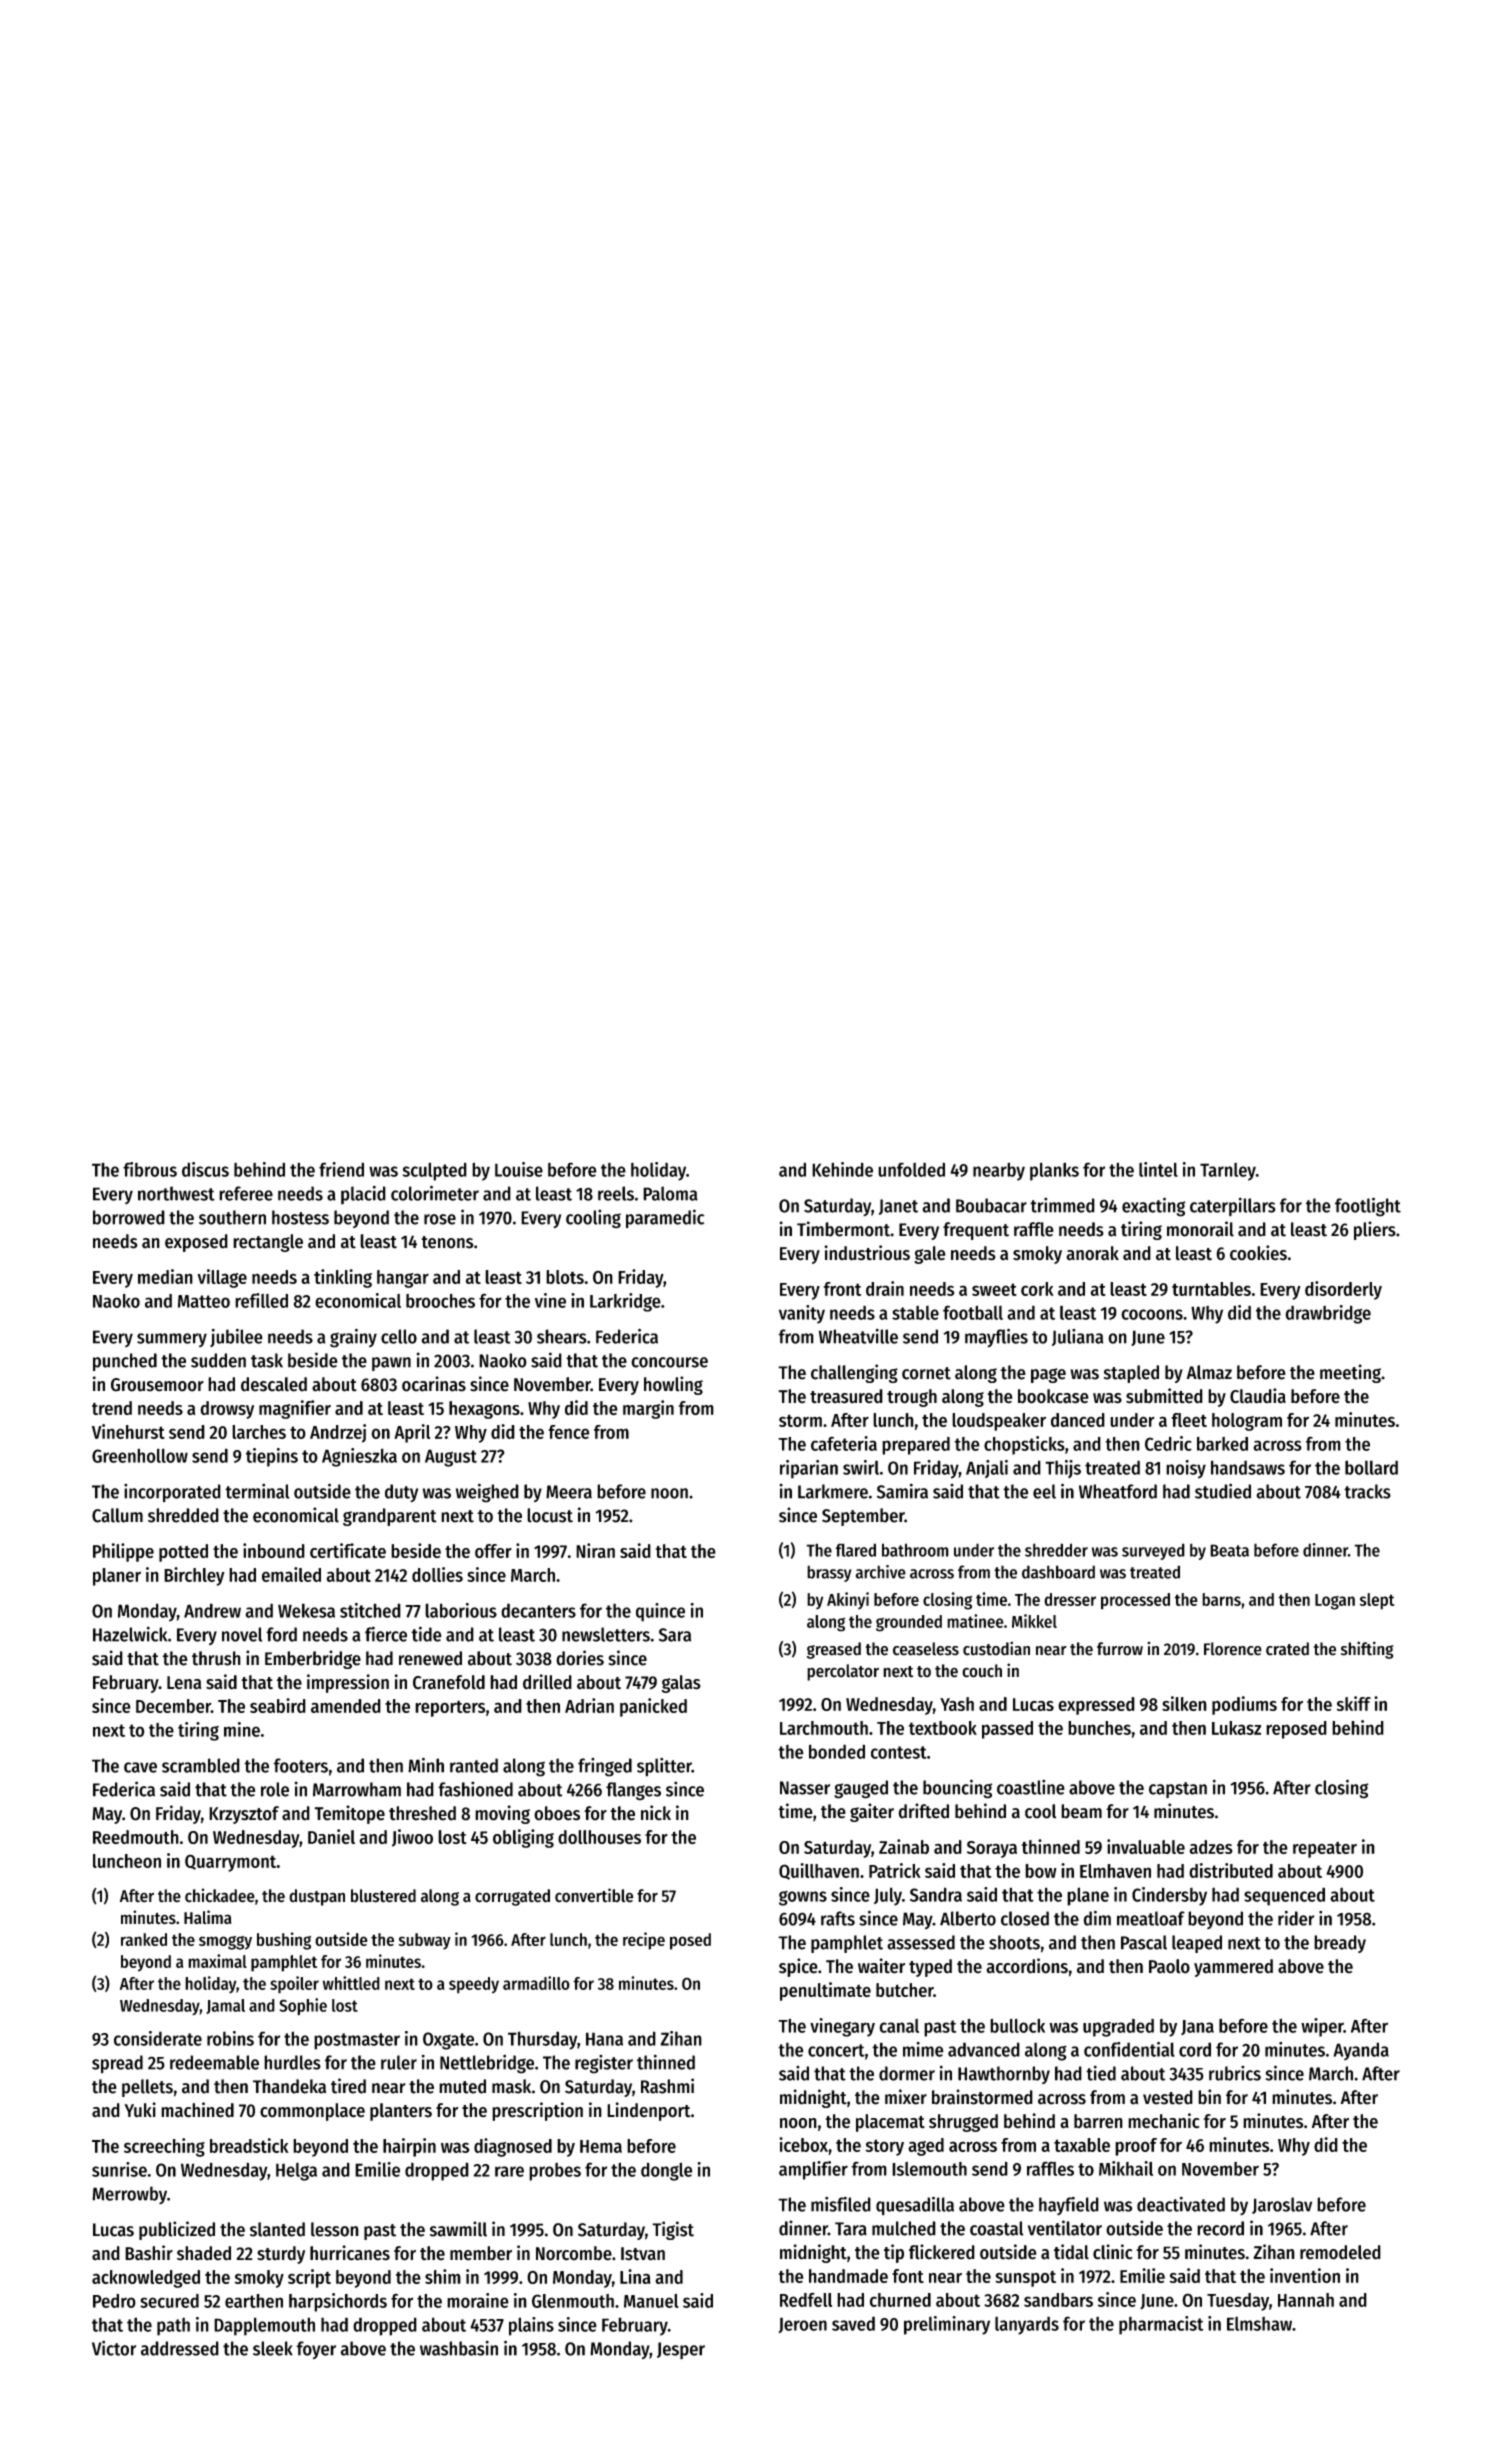 The image size is (1496, 2464). What do you see at coordinates (1340, 2252) in the screenshot?
I see `remodeled` at bounding box center [1340, 2252].
